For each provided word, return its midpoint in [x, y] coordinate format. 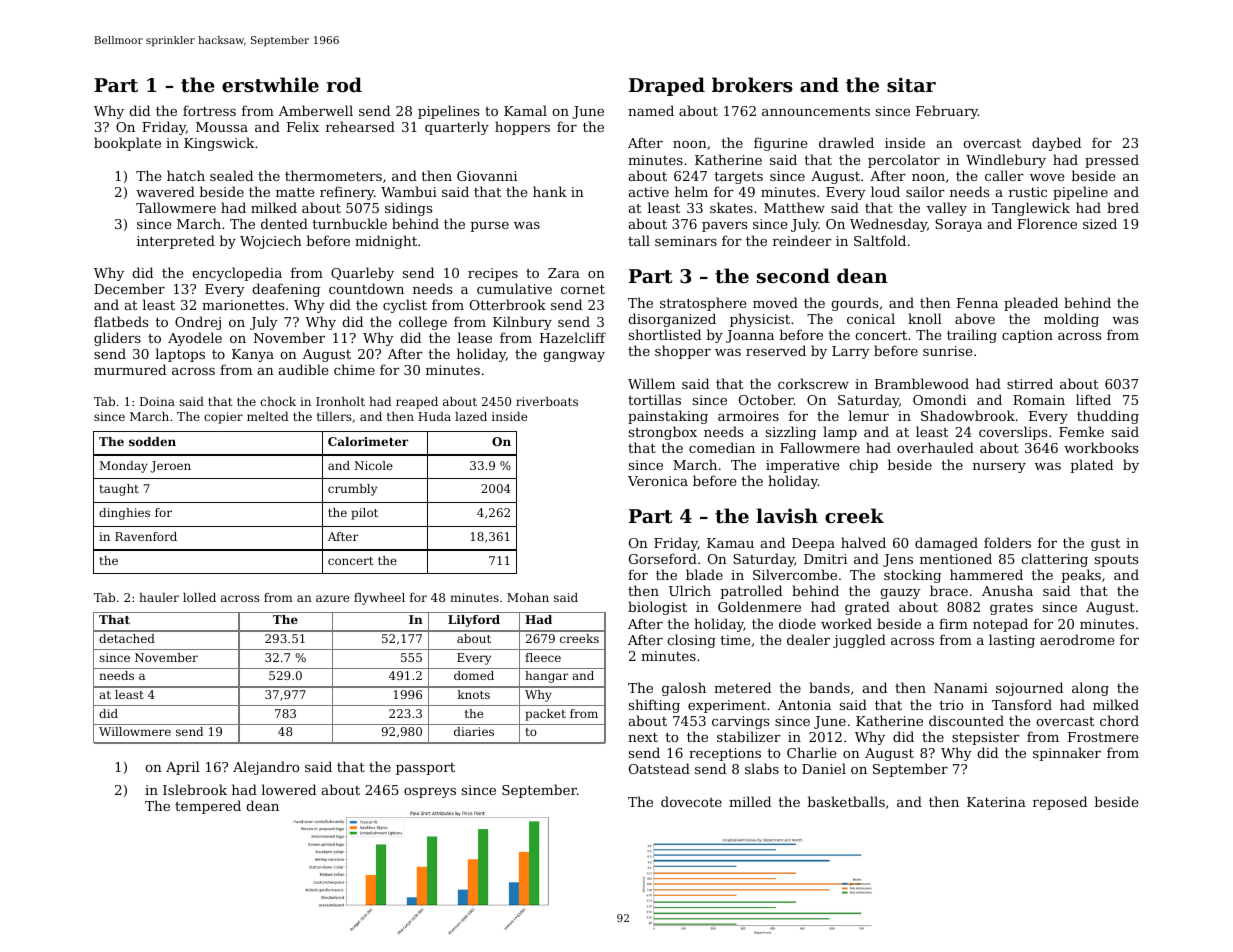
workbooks [1101, 447]
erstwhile [270, 85]
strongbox [663, 433]
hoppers [522, 128]
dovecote [691, 801]
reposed [1060, 803]
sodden [152, 441]
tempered [208, 807]
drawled [846, 142]
